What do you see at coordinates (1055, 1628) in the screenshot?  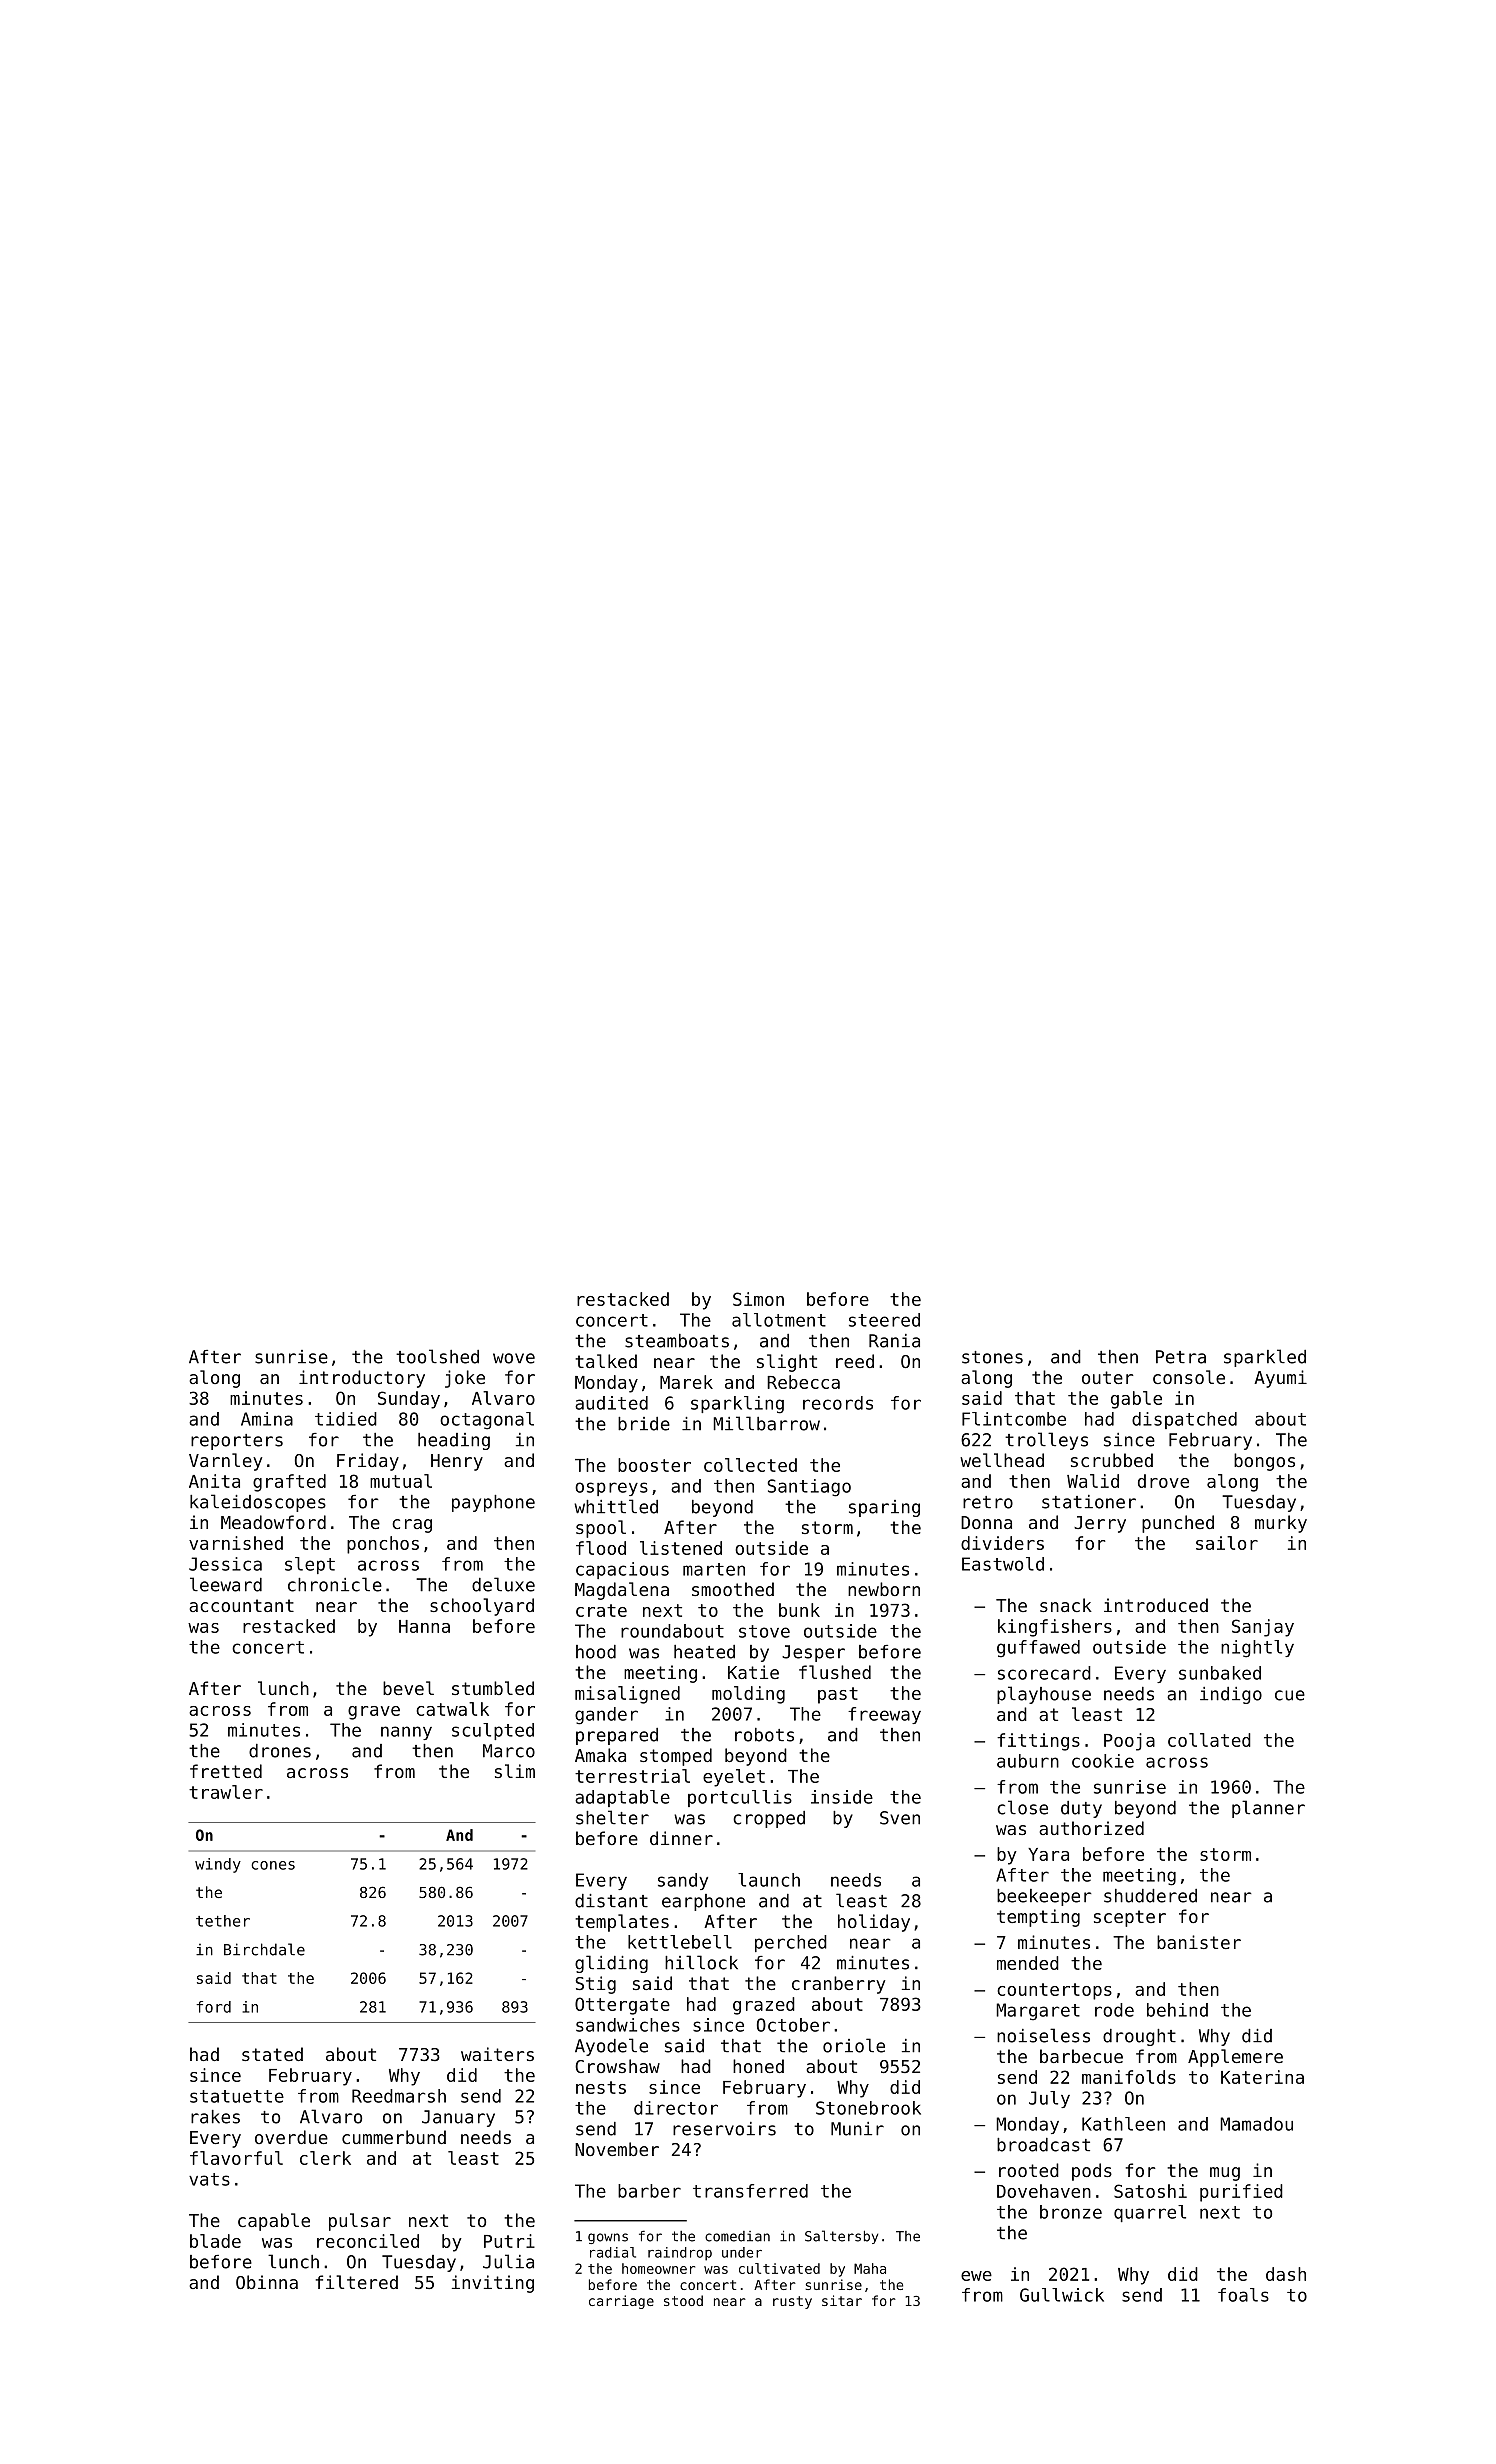 I see `kingfishers` at bounding box center [1055, 1628].
